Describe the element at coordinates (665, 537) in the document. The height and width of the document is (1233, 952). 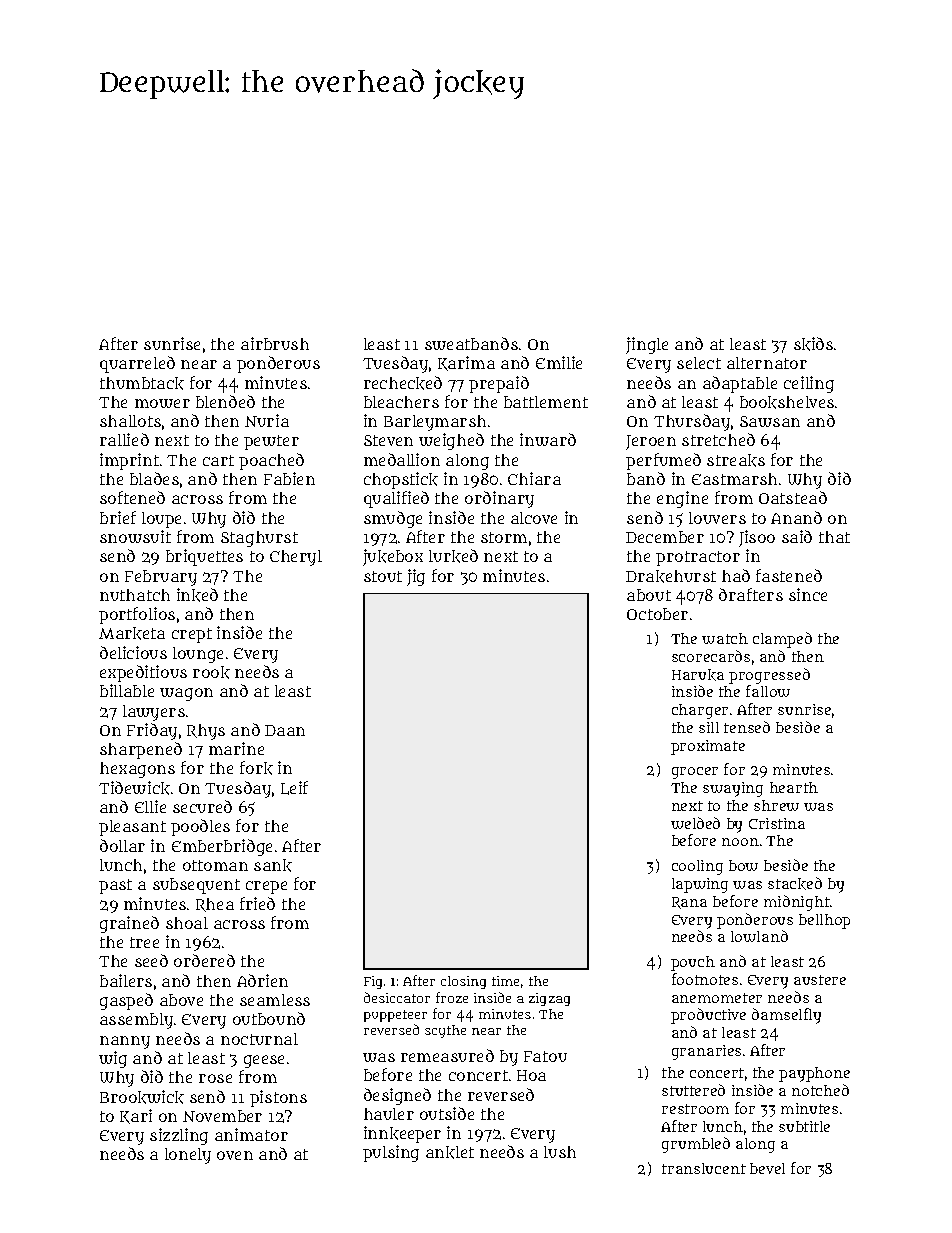
I see `December` at that location.
